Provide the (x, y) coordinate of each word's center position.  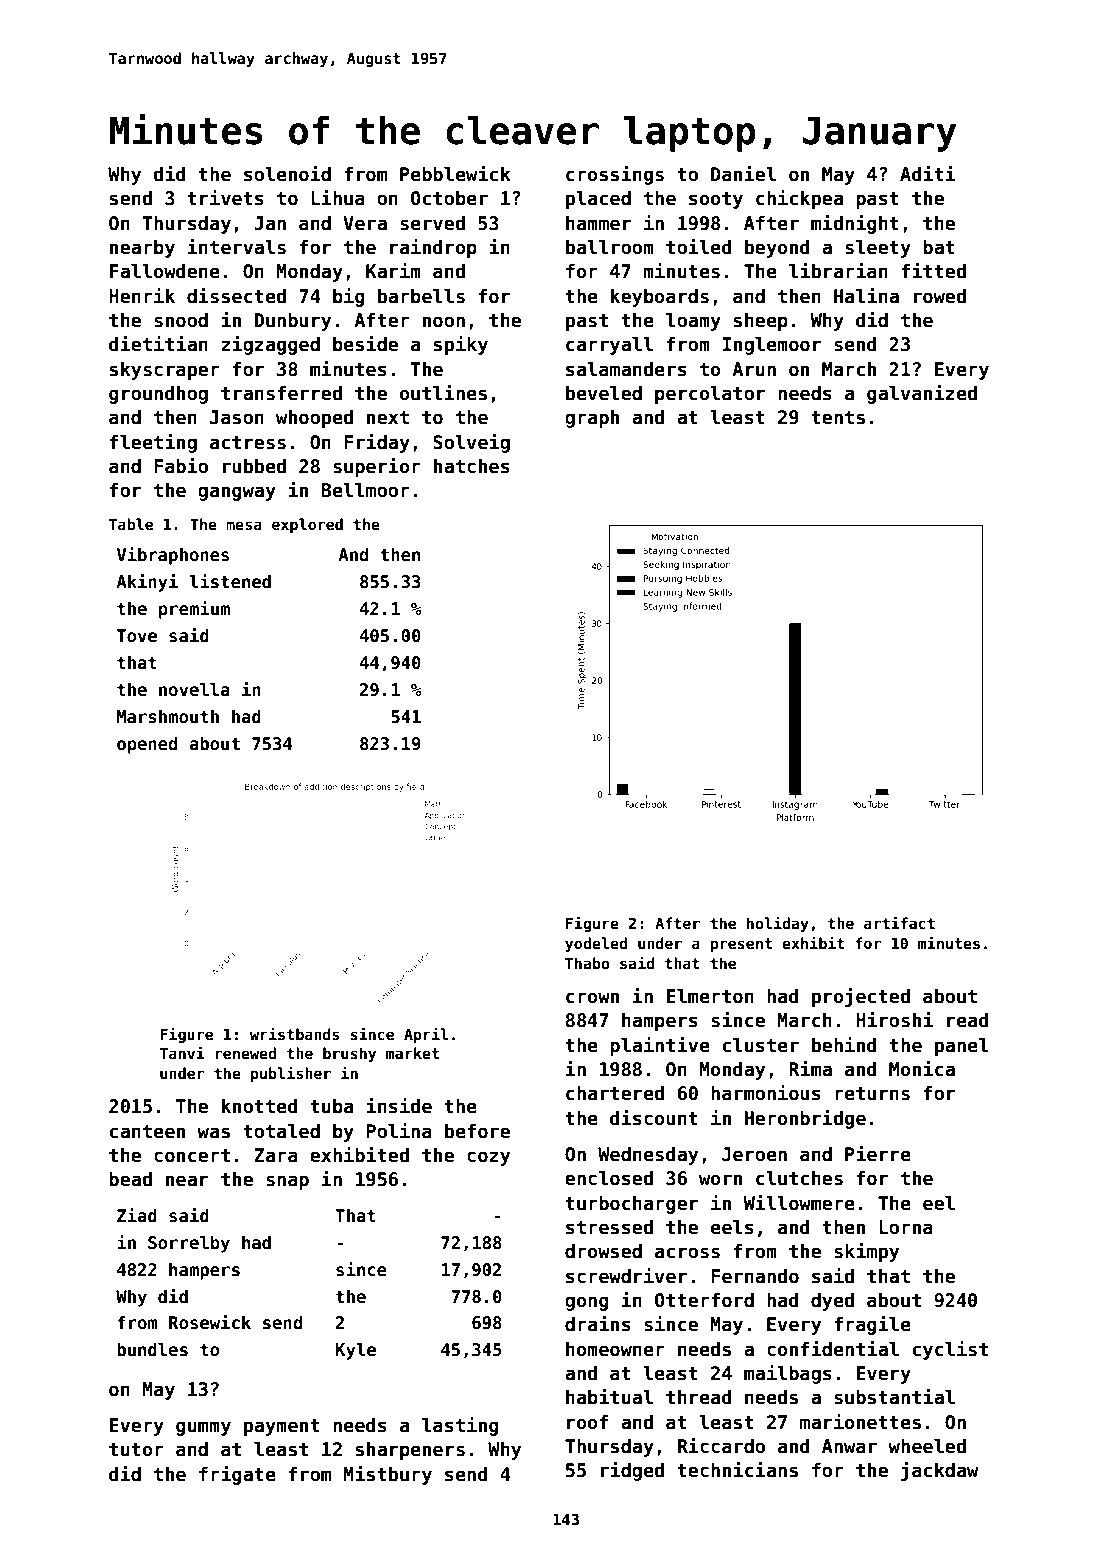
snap (287, 1182)
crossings (615, 175)
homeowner (615, 1349)
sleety (878, 248)
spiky (461, 345)
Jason (237, 417)
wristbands (294, 1034)
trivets (225, 198)
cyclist (950, 1350)
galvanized (922, 394)
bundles (152, 1349)
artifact (899, 923)
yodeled (596, 944)
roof (587, 1422)
